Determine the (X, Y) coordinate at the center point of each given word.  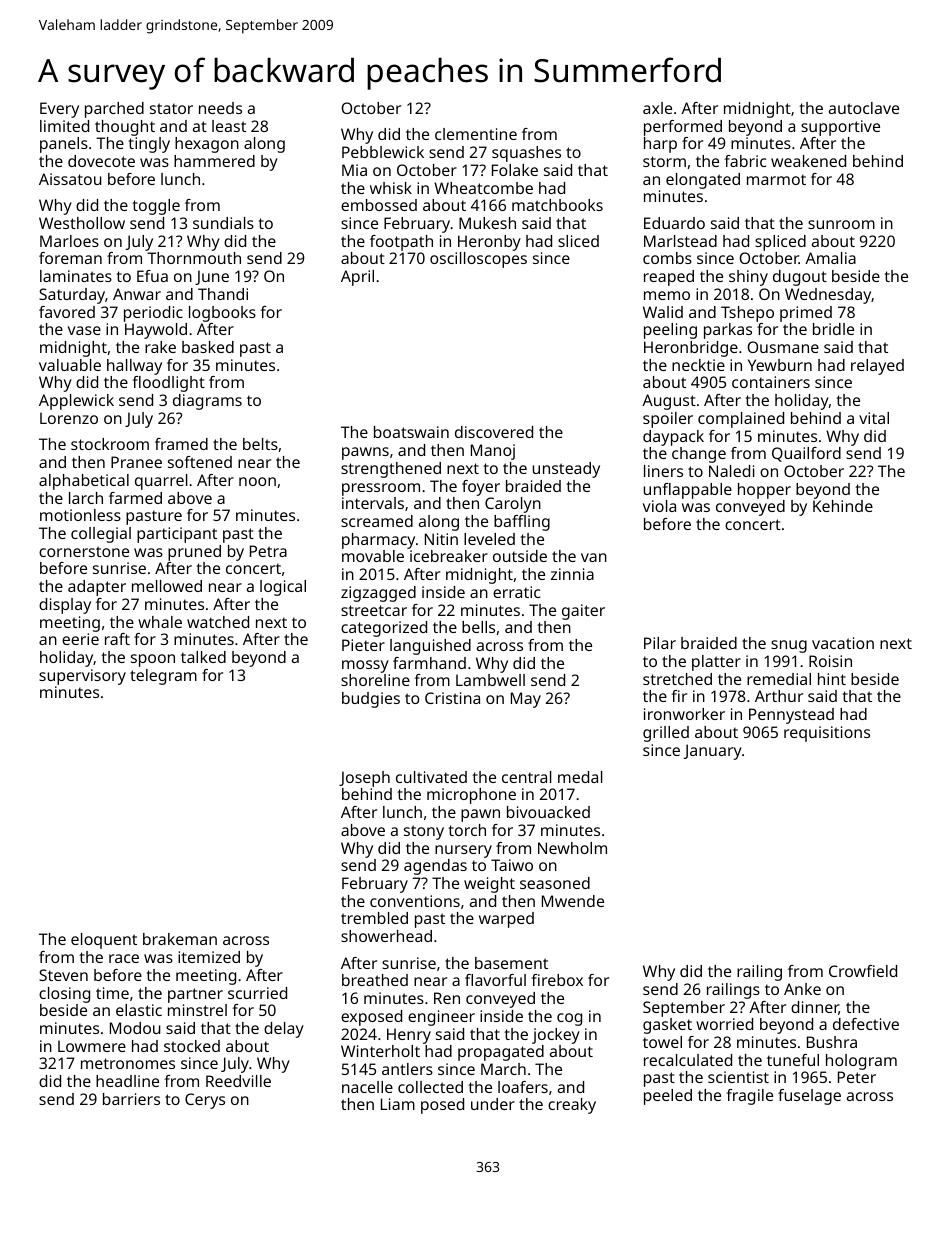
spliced (780, 243)
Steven (63, 975)
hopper (764, 491)
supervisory (82, 677)
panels (64, 145)
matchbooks (557, 205)
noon (257, 481)
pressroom (381, 489)
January (713, 752)
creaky (572, 1106)
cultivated (431, 777)
